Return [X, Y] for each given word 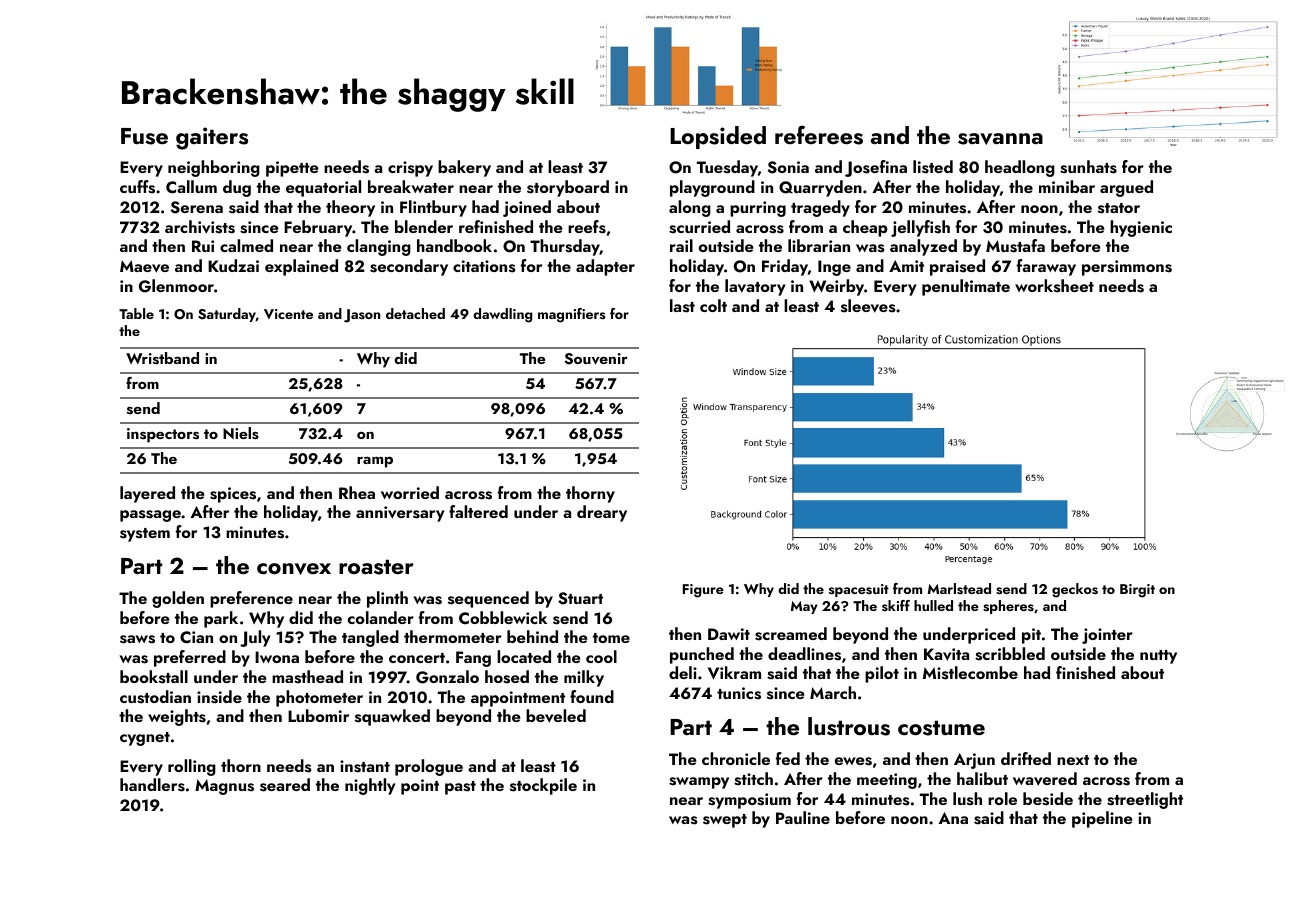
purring [758, 209]
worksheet [1054, 286]
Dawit [729, 634]
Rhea [357, 492]
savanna [1000, 139]
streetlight [1145, 800]
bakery [464, 168]
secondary [409, 267]
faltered [478, 511]
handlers [152, 785]
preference [251, 599]
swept [725, 821]
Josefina [876, 168]
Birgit [1137, 591]
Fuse [144, 136]
